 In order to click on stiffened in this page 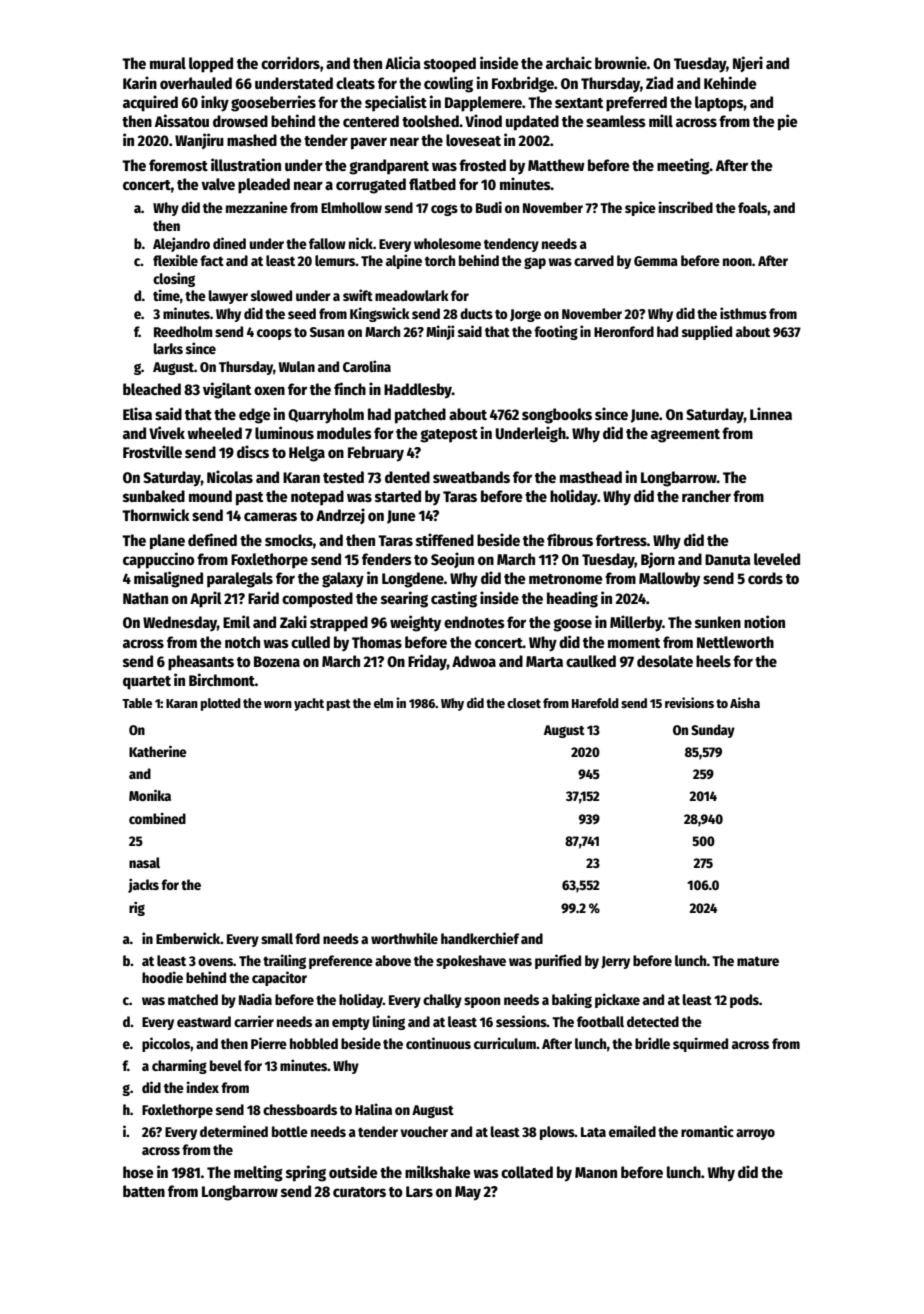, I will do `click(445, 539)`.
